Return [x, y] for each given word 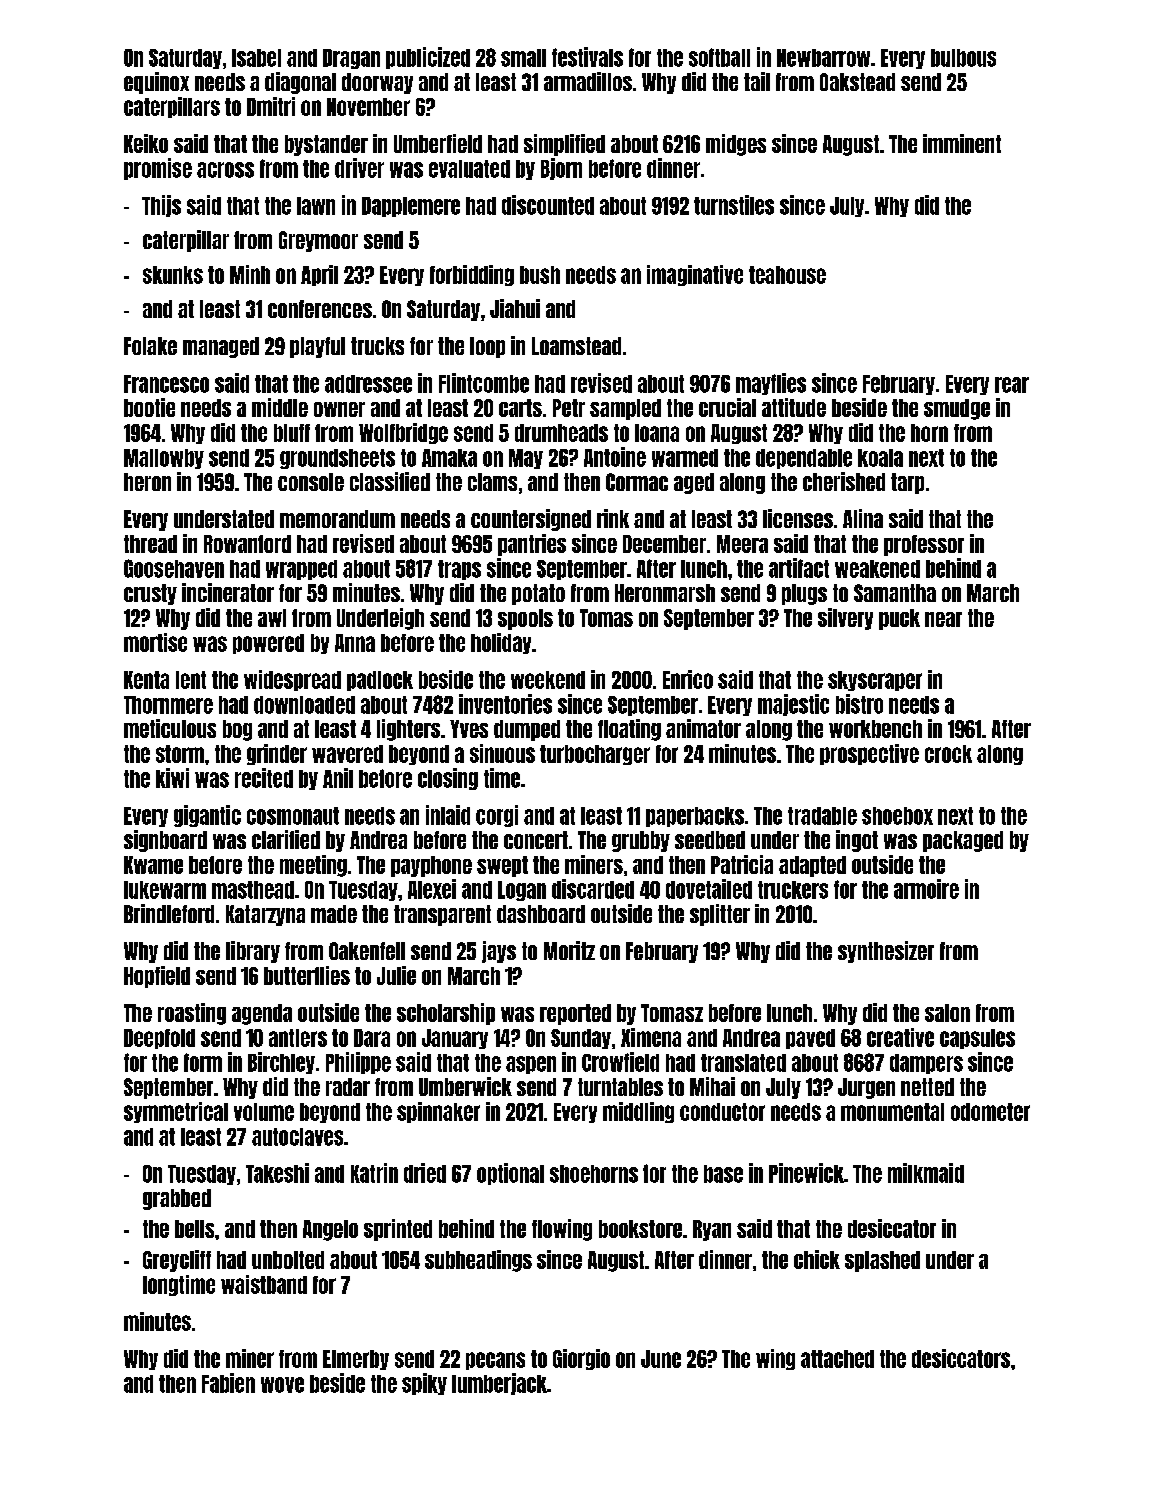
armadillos [588, 81]
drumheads [561, 433]
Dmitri [271, 106]
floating [629, 730]
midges [736, 145]
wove [282, 1385]
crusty [150, 594]
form [203, 1062]
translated [743, 1063]
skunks [173, 275]
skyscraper [875, 681]
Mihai [712, 1086]
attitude [794, 407]
